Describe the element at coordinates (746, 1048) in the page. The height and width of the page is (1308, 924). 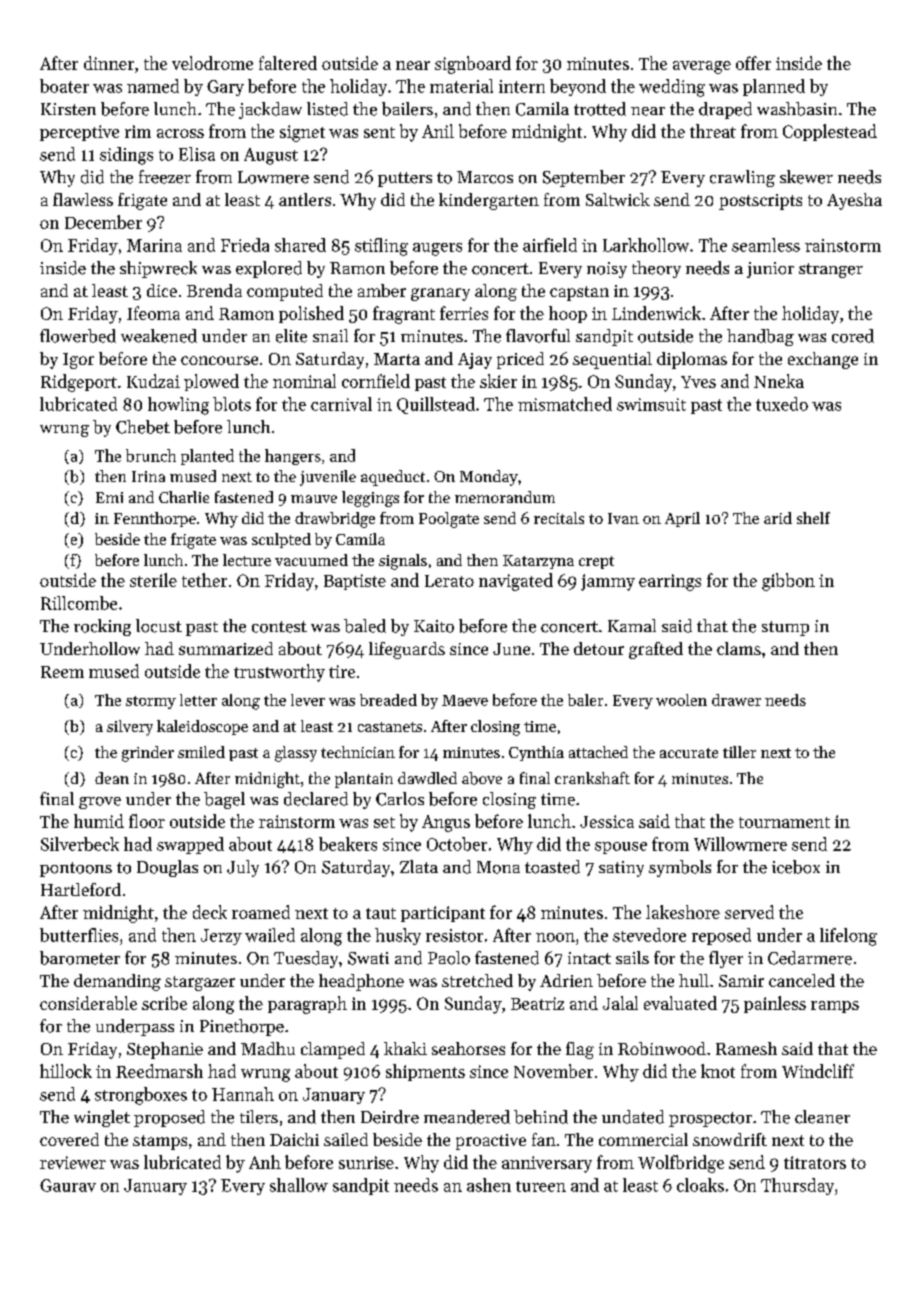
I see `Ramesh` at that location.
